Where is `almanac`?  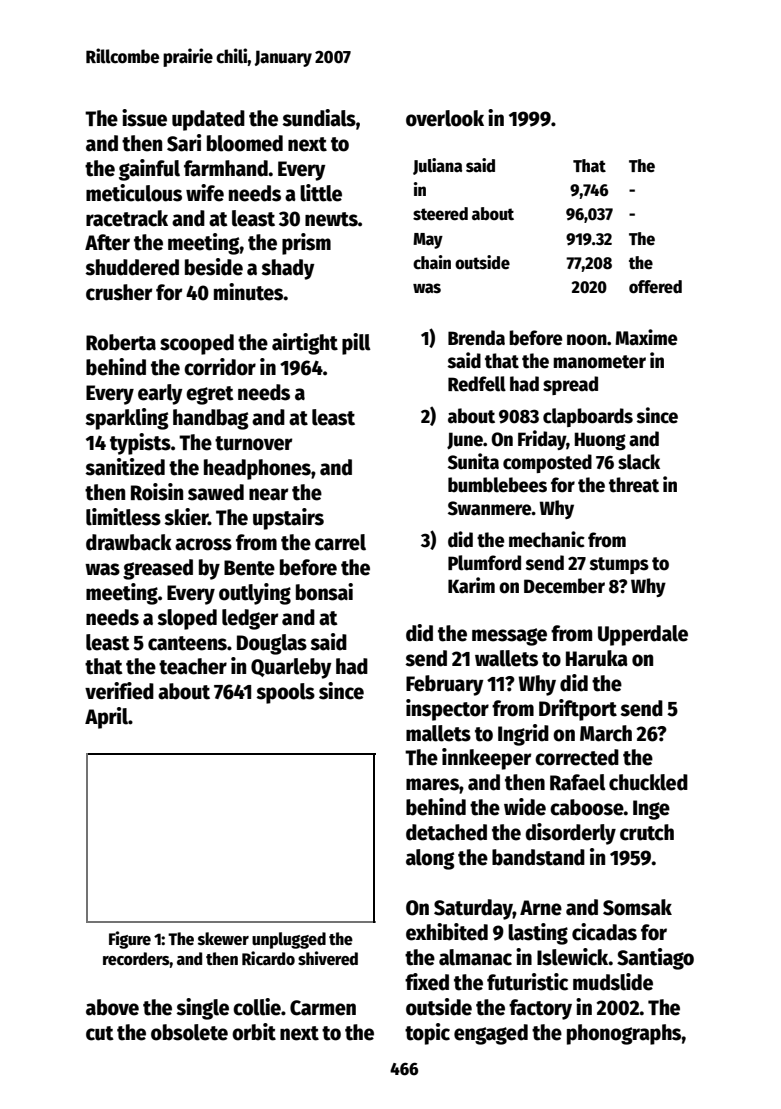
almanac is located at coordinates (475, 957).
